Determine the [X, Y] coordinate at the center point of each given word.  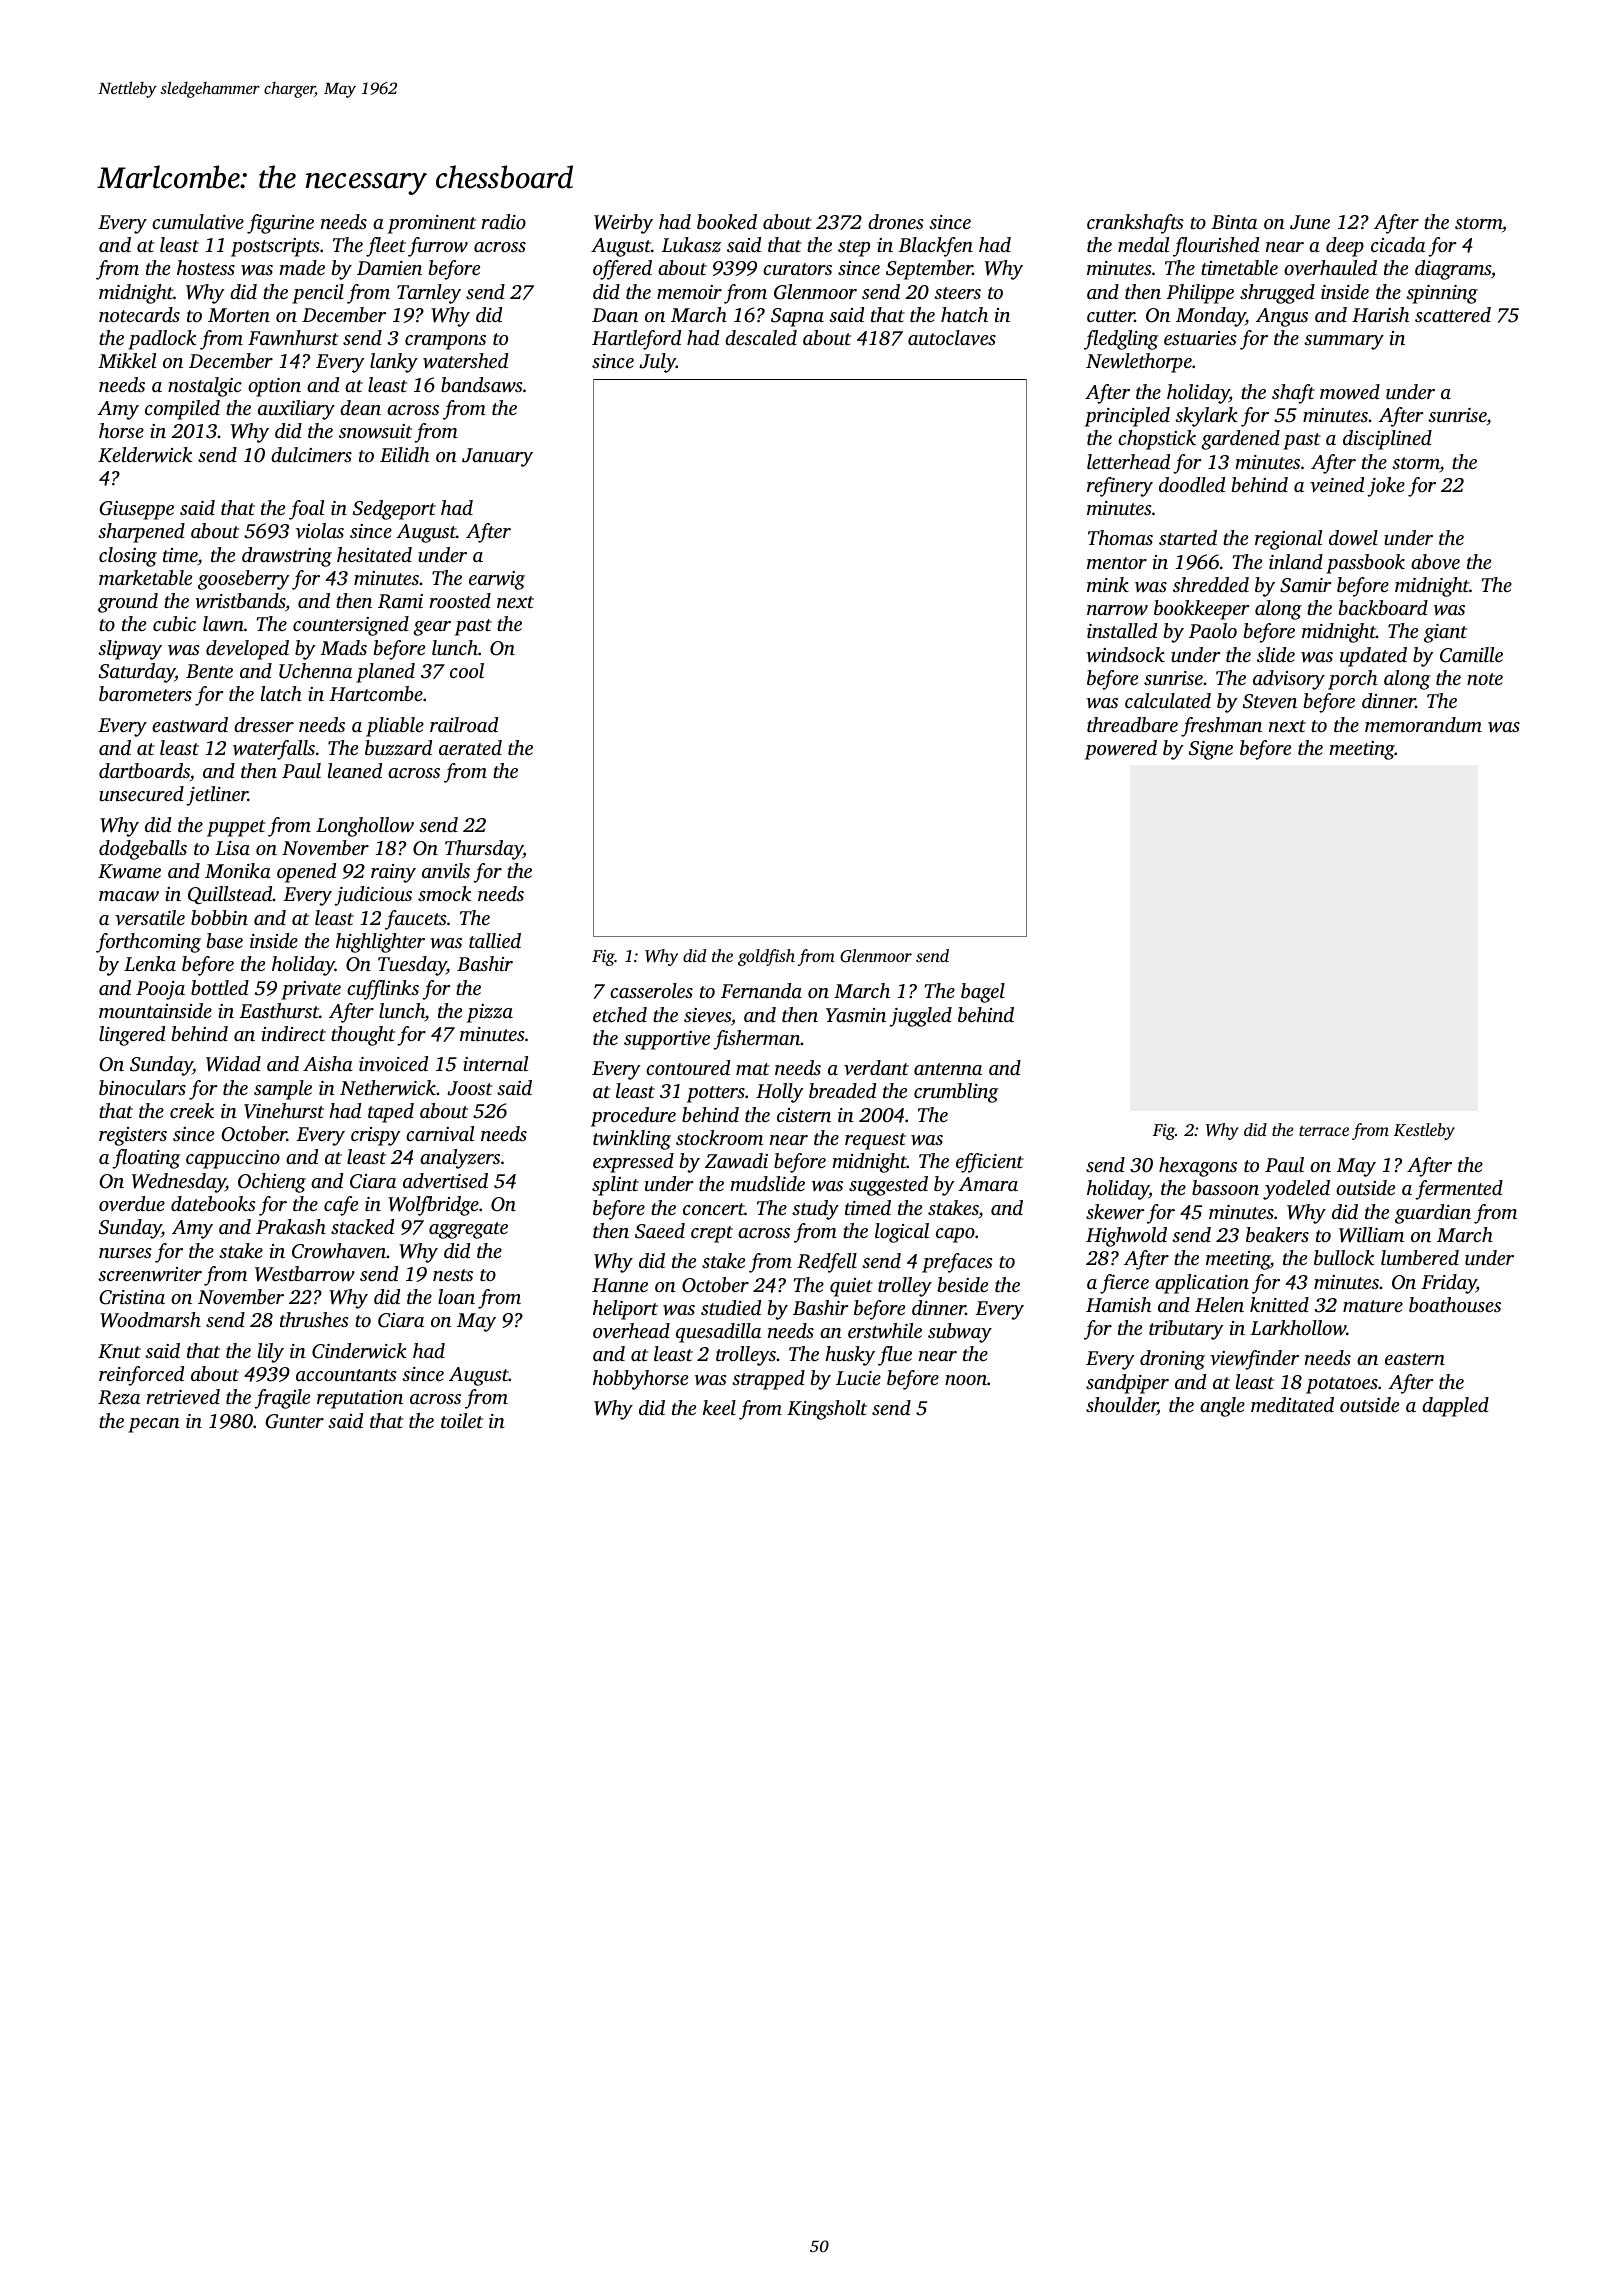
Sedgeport [394, 510]
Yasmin [856, 1015]
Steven [1270, 701]
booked [727, 221]
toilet [462, 1420]
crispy [376, 1136]
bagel [983, 993]
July [657, 363]
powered [1121, 750]
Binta [1234, 222]
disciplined [1387, 440]
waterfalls [274, 750]
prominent [432, 224]
